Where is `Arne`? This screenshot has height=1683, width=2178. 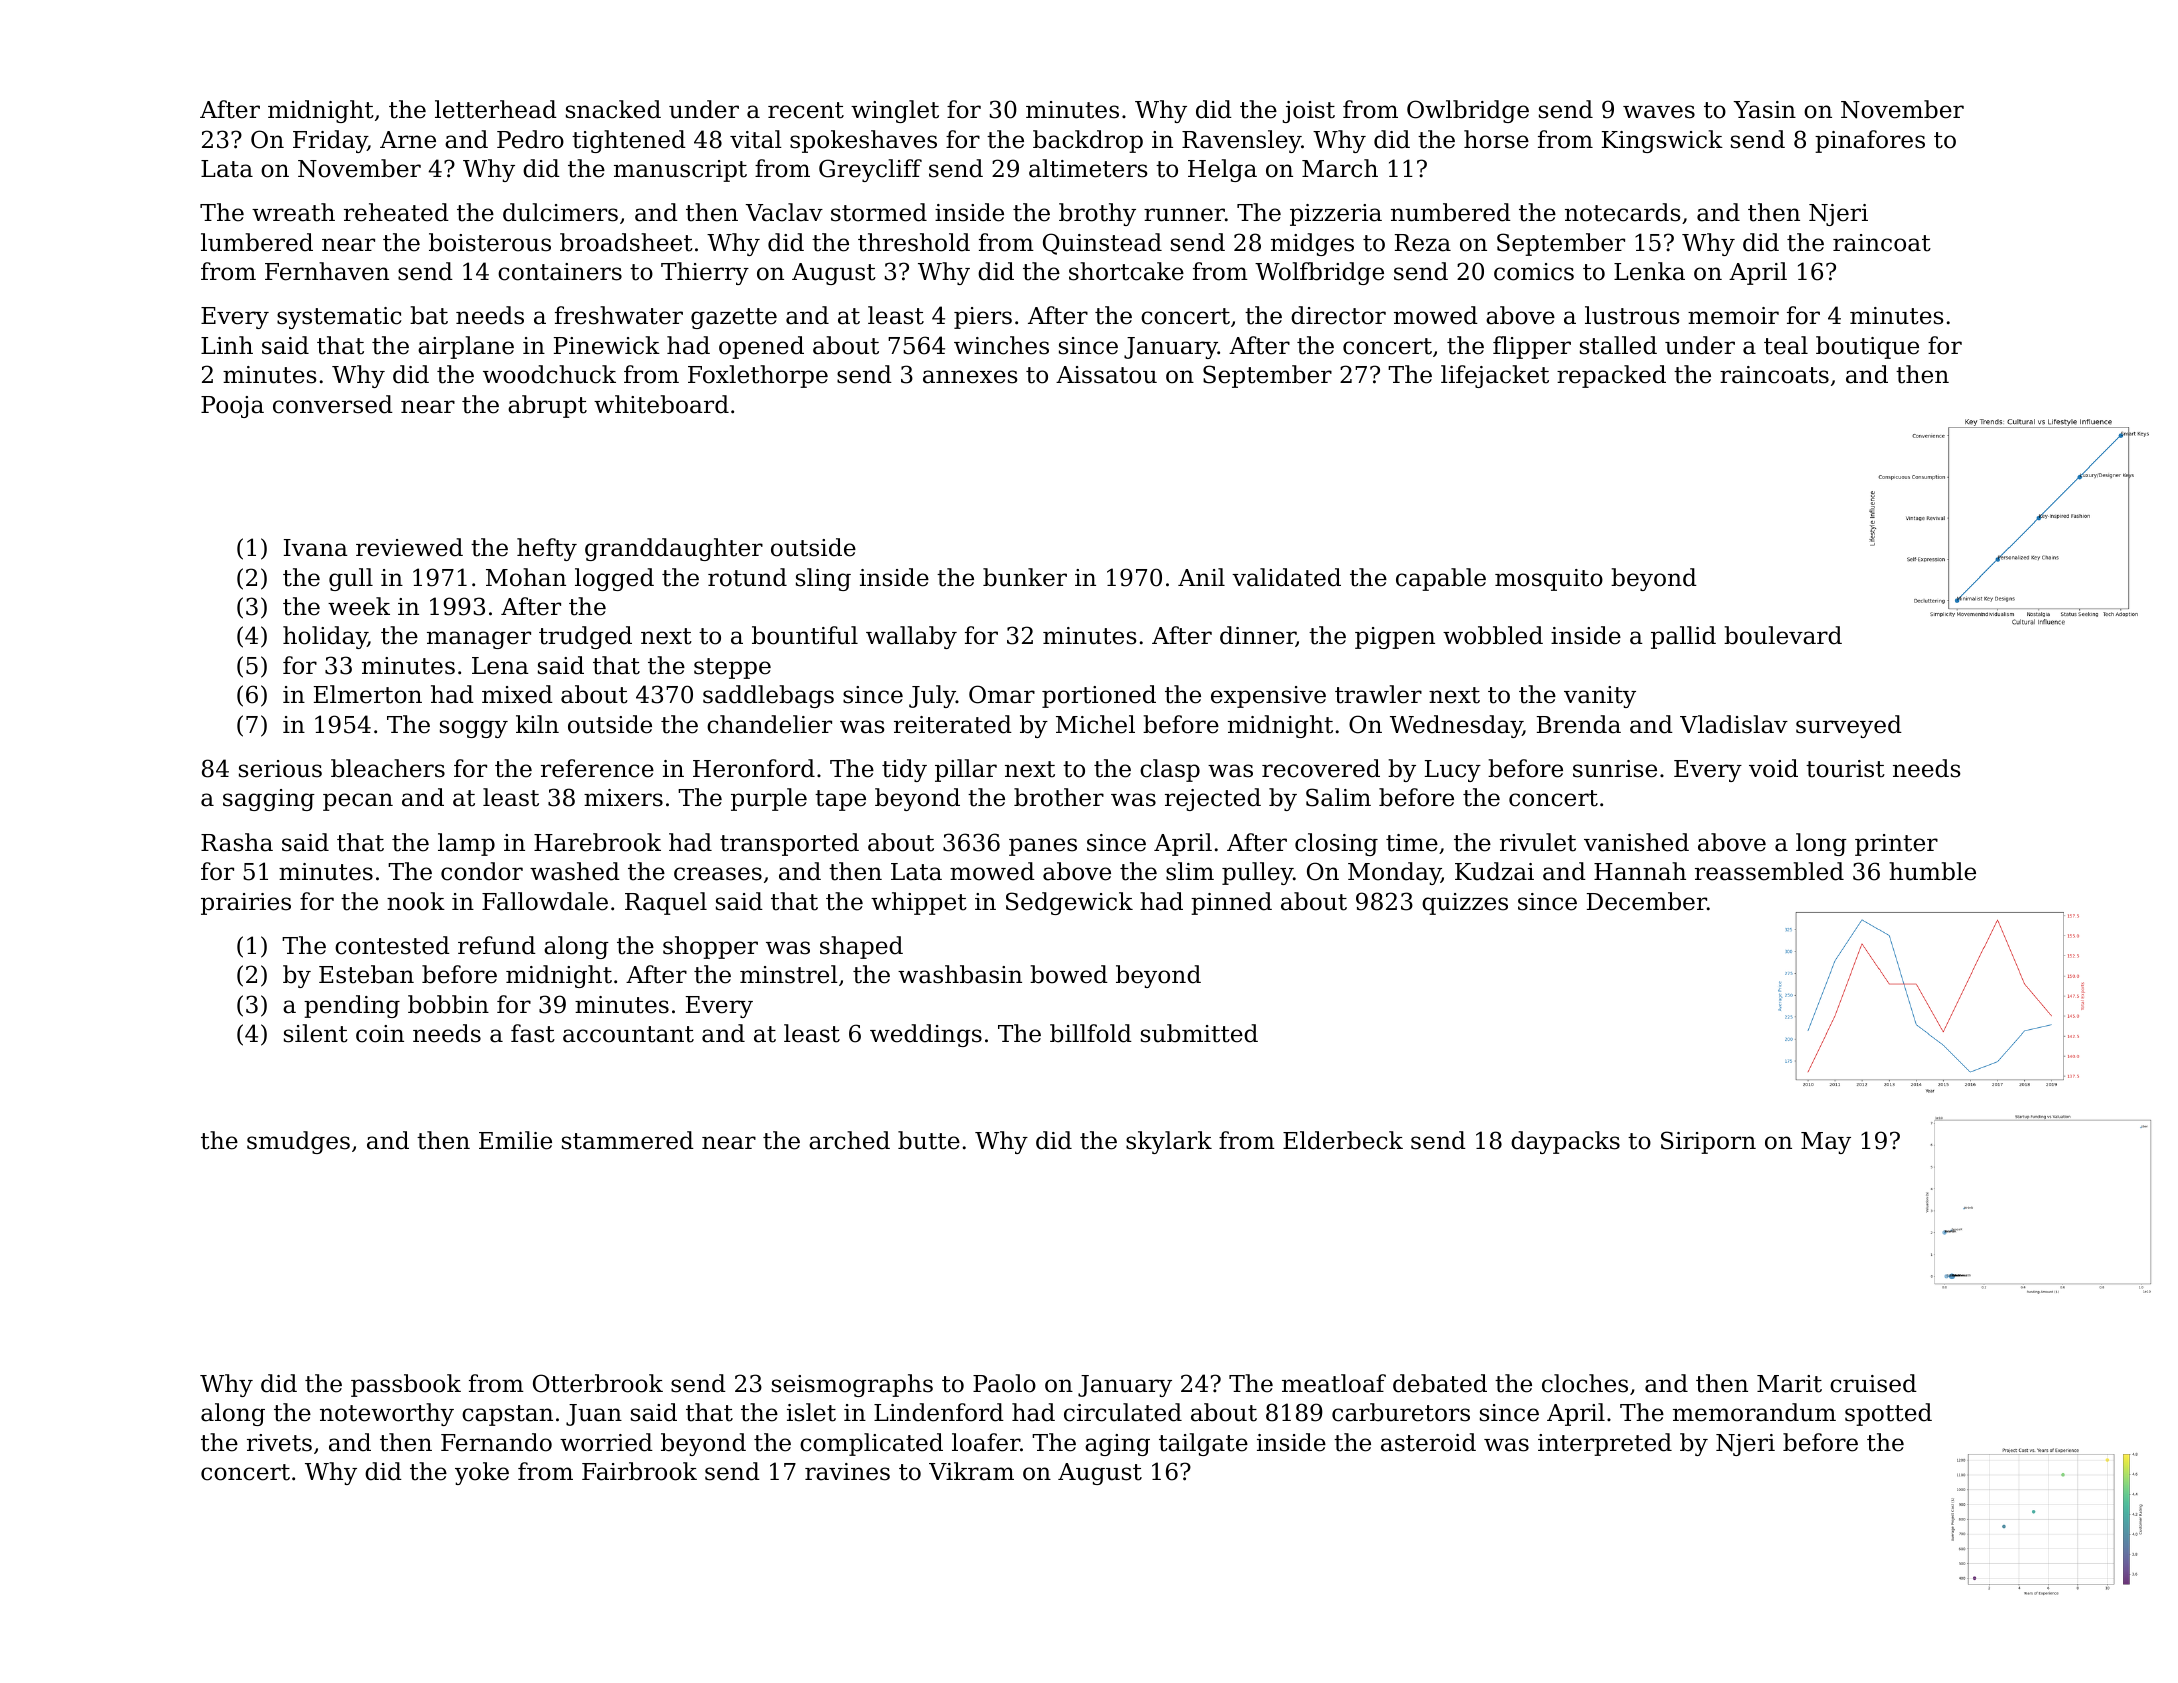 Arne is located at coordinates (408, 140).
